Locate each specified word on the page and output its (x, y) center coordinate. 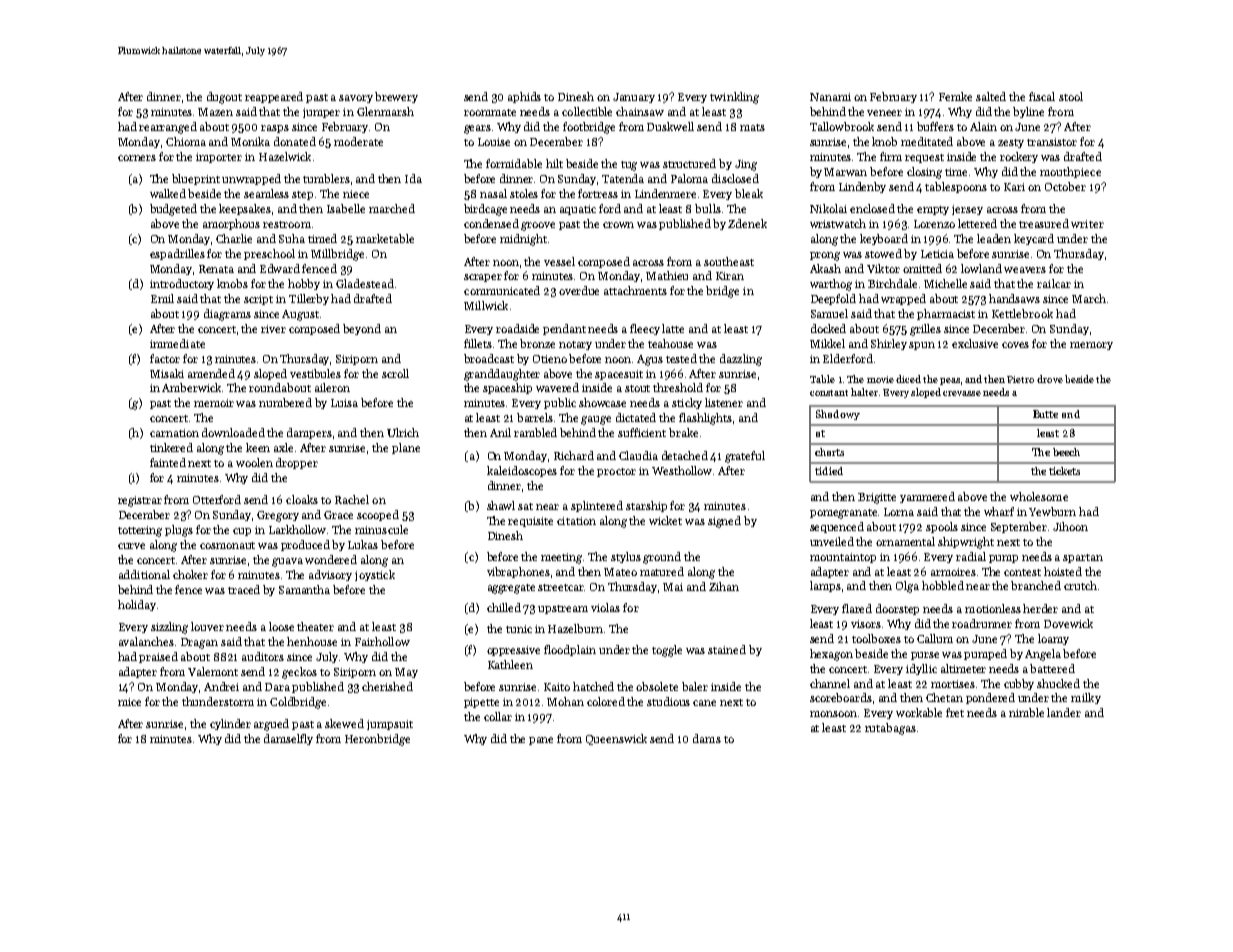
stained (727, 649)
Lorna (899, 512)
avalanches (146, 641)
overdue (579, 290)
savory (356, 99)
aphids (524, 97)
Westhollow (682, 470)
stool (1071, 96)
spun (922, 346)
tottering (140, 531)
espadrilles (177, 254)
